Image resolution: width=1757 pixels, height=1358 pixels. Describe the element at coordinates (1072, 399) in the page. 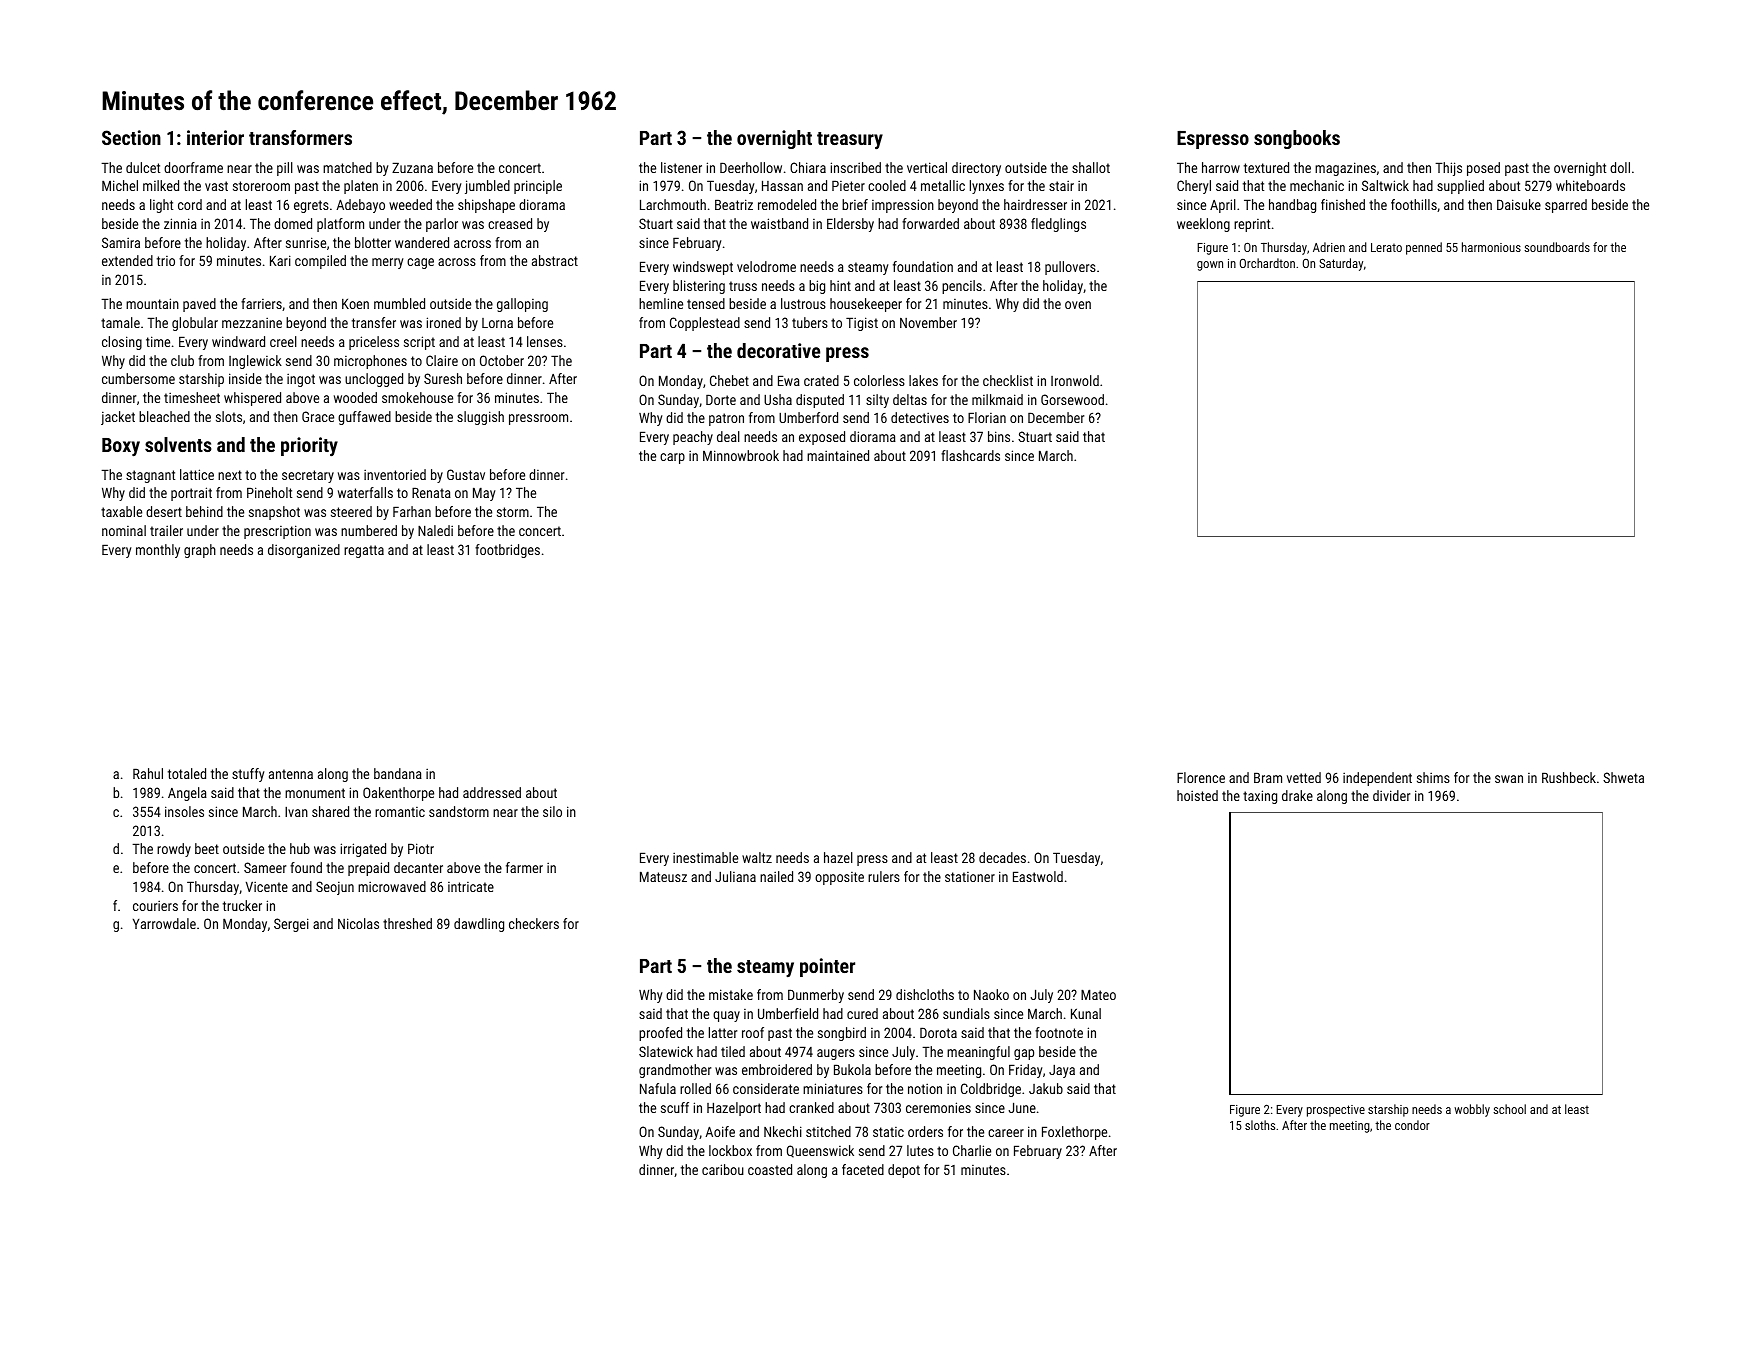

I see `Gorsewood` at that location.
